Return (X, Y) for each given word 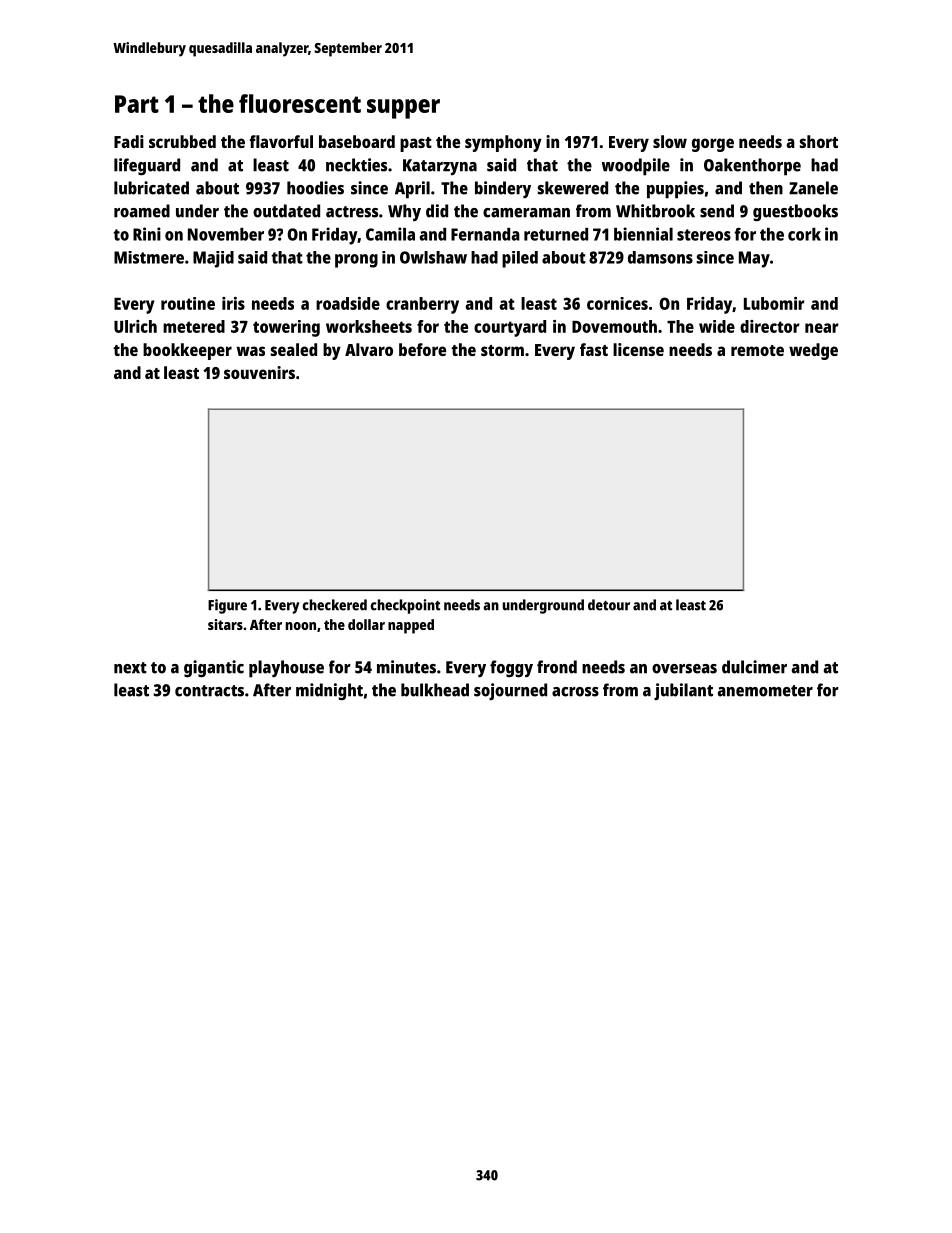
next (130, 668)
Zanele (813, 188)
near (822, 328)
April (412, 190)
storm (502, 350)
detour (609, 605)
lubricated (151, 188)
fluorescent (300, 103)
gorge (713, 145)
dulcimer (754, 667)
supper (403, 109)
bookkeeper (187, 351)
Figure (227, 606)
